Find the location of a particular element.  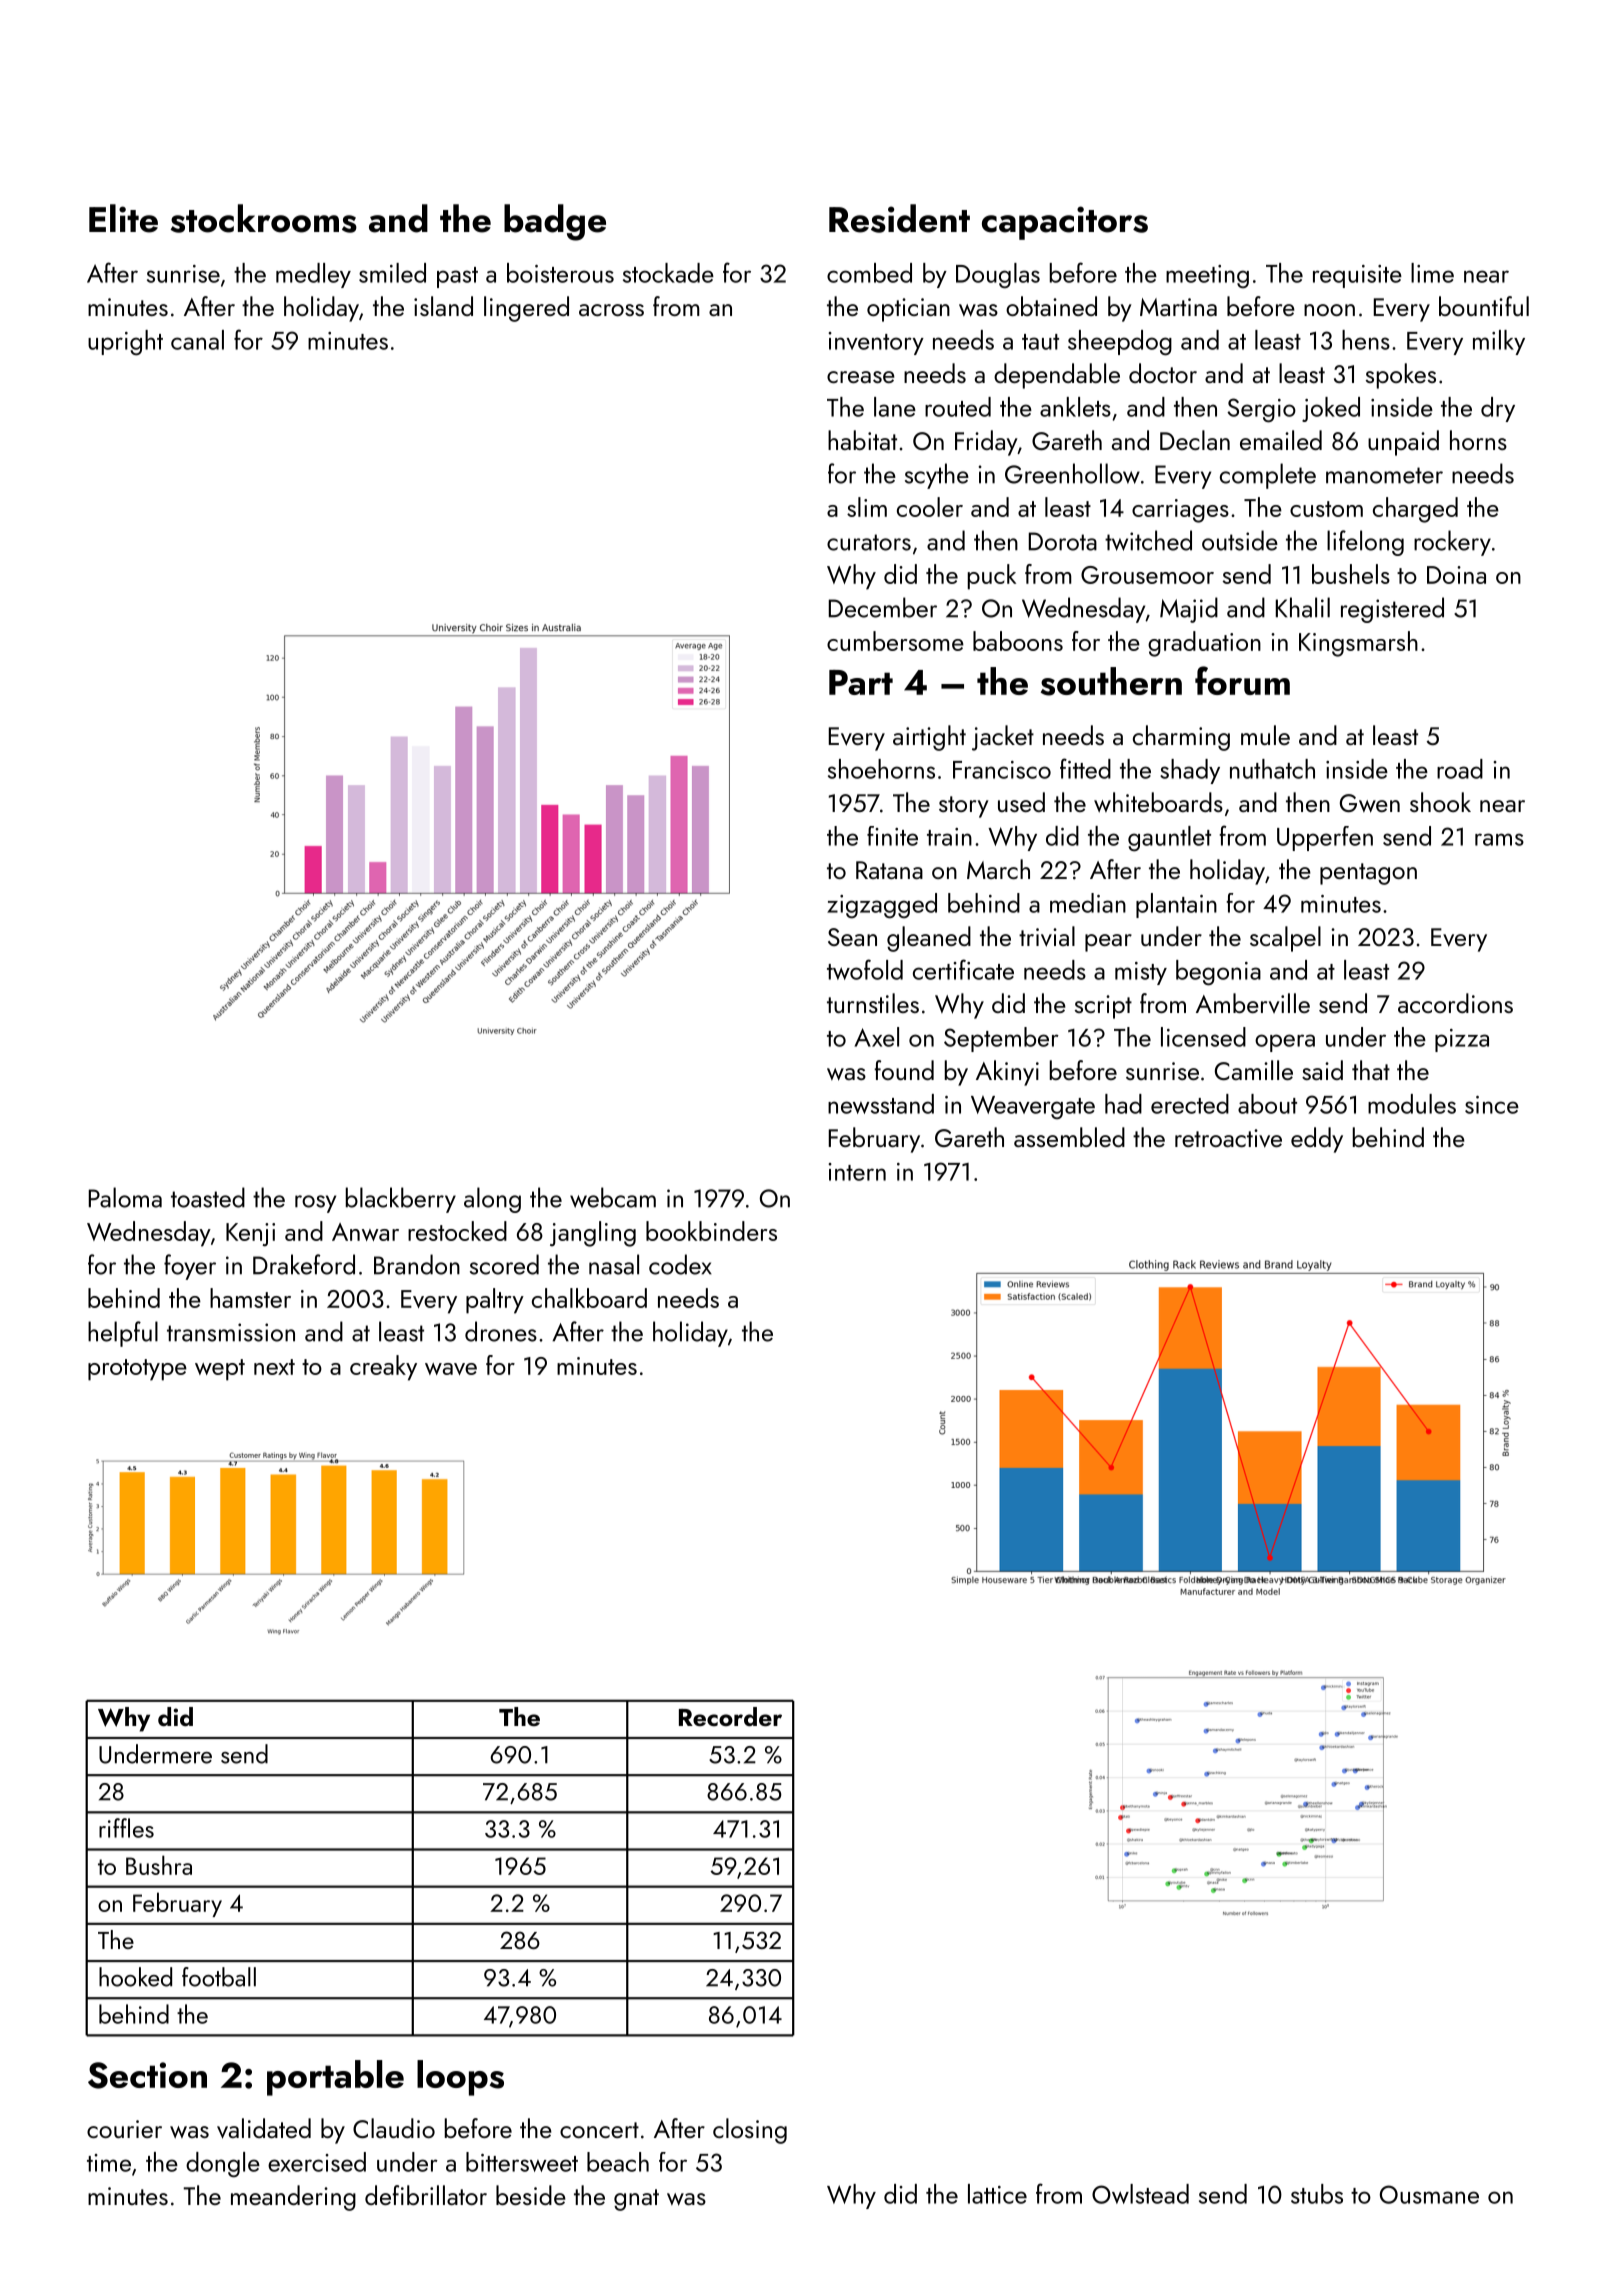

codex is located at coordinates (680, 1264).
